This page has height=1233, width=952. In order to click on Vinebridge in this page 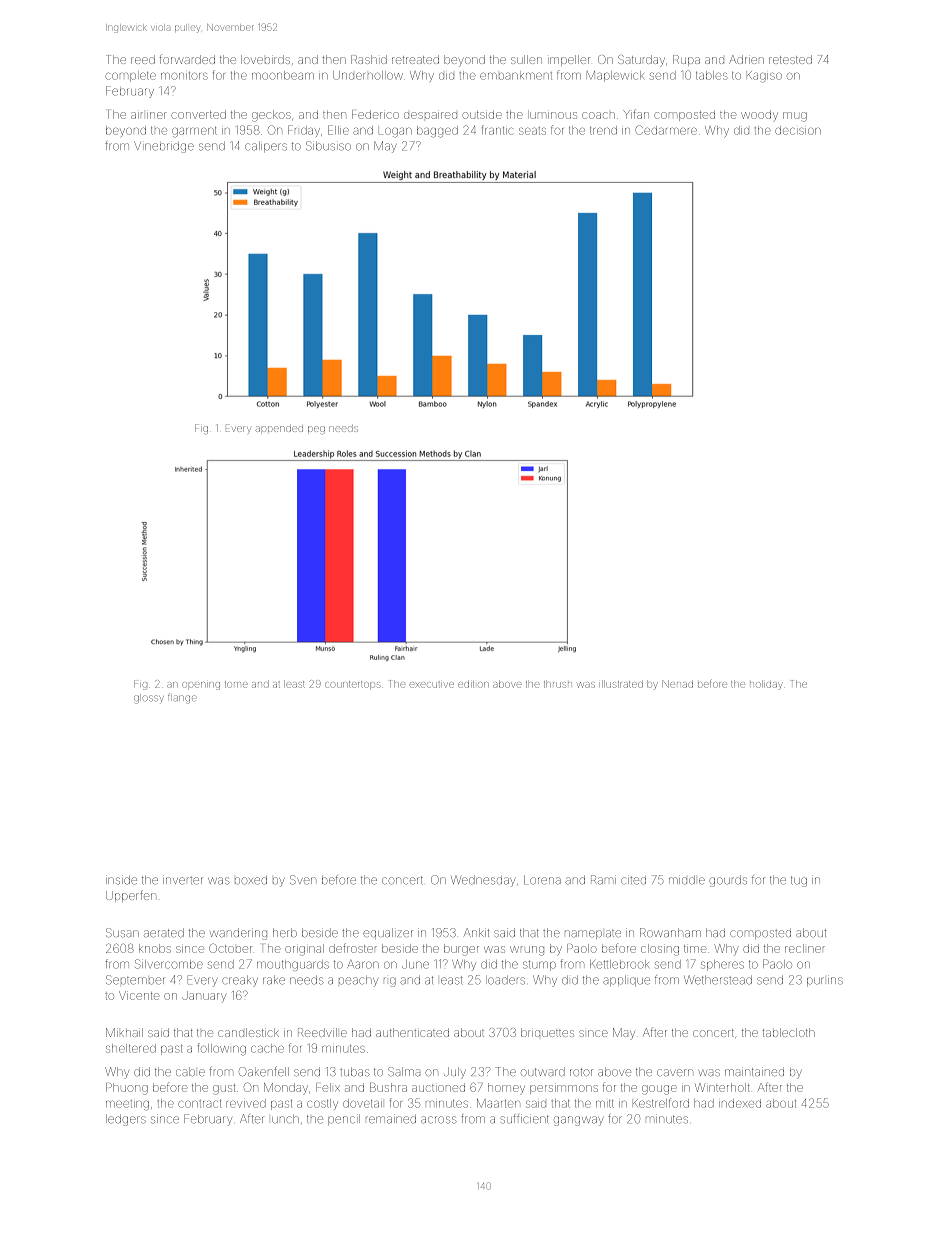, I will do `click(164, 147)`.
